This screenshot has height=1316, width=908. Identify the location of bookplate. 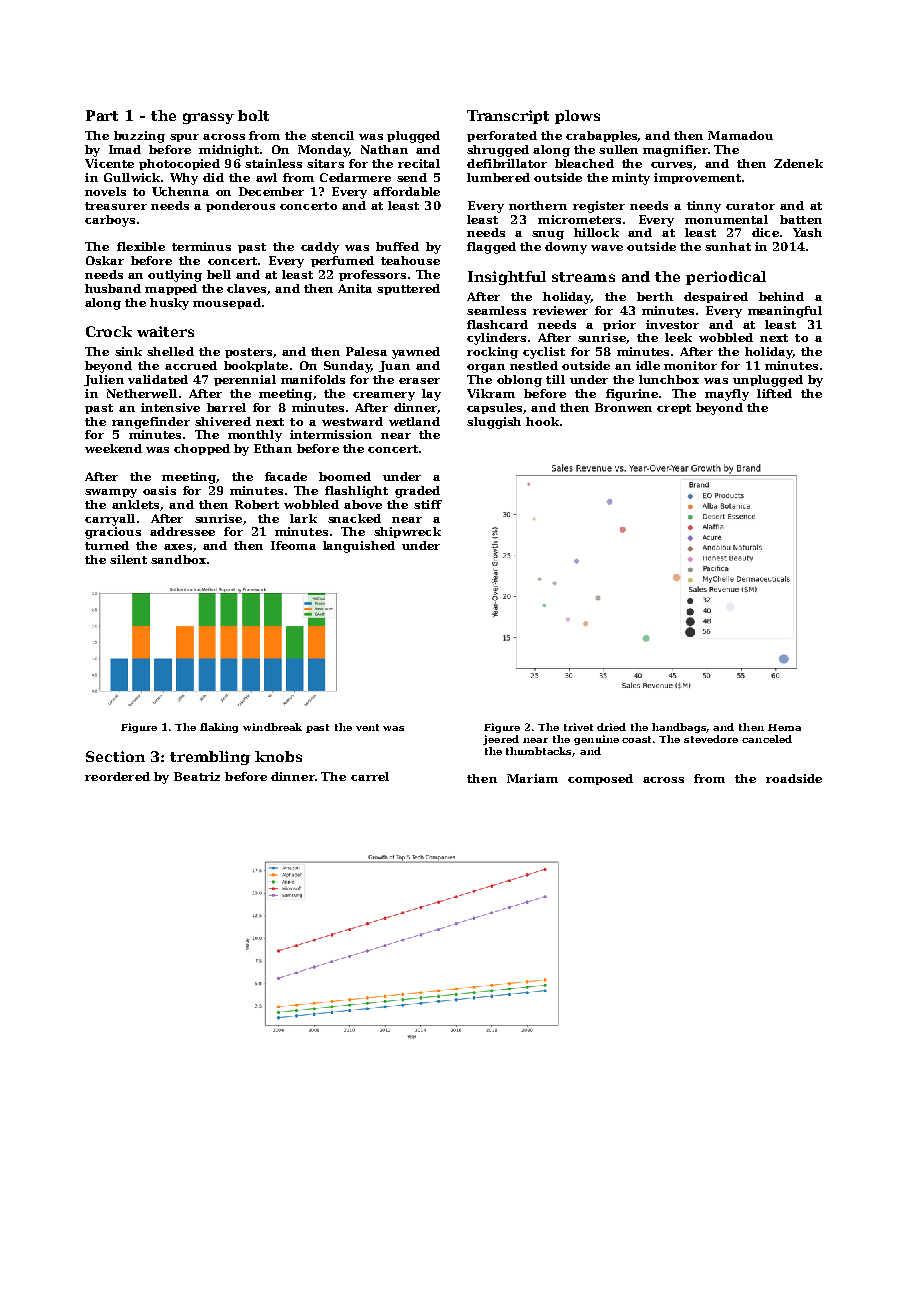
(256, 366).
